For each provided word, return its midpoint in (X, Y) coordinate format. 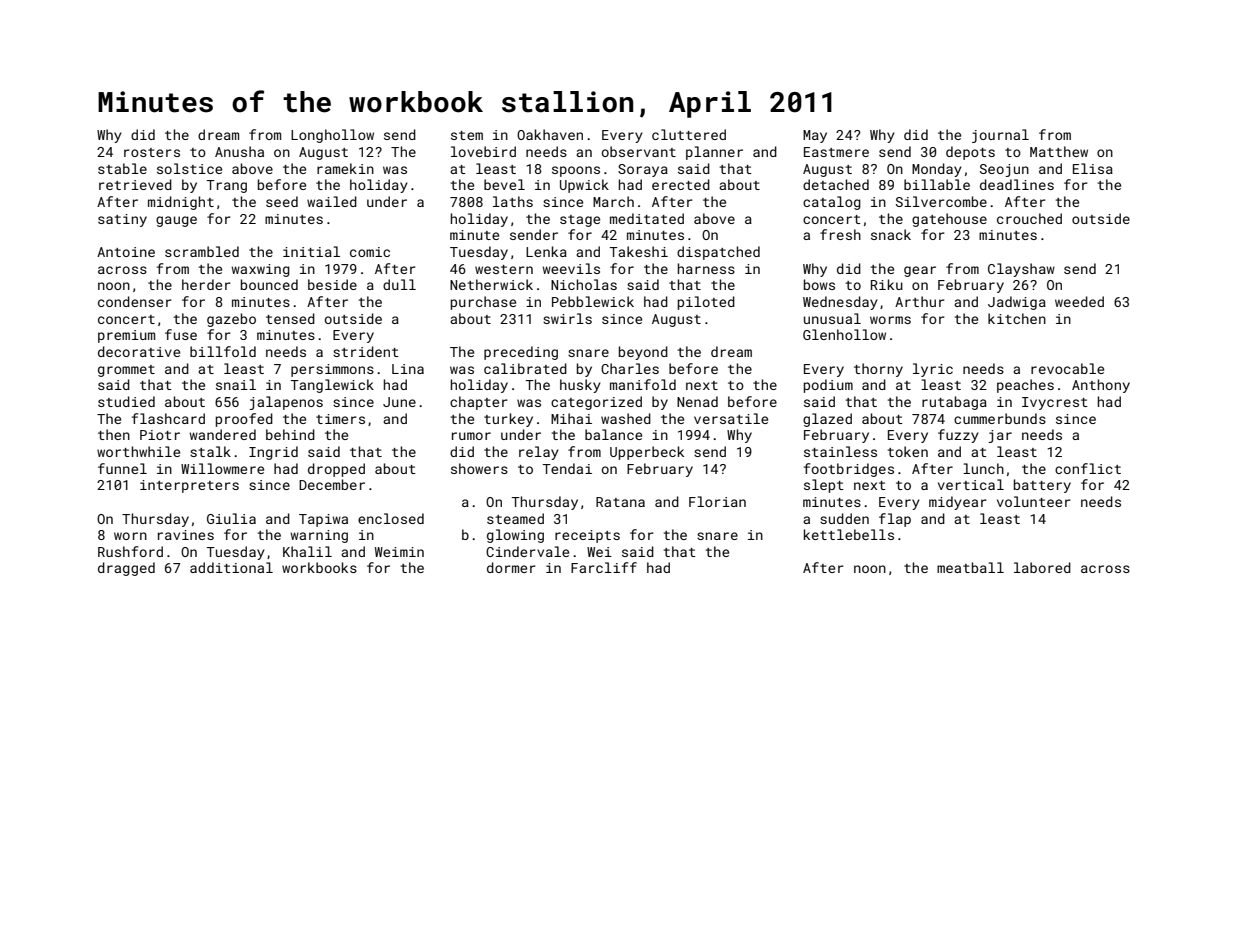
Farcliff (604, 567)
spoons (576, 171)
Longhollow (332, 136)
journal (1000, 136)
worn (130, 536)
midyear (958, 503)
